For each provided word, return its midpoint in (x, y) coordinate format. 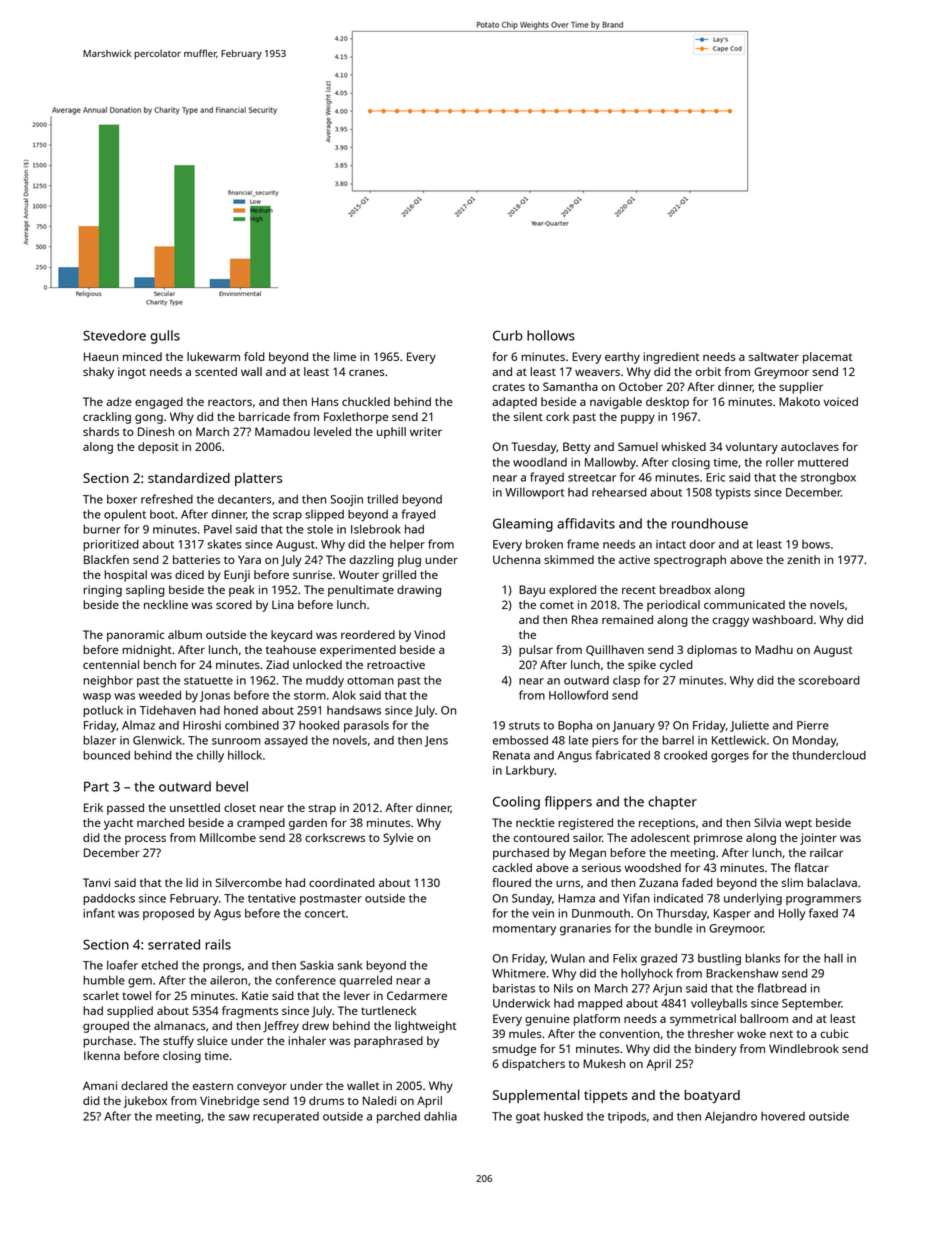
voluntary (752, 448)
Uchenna (516, 559)
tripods (627, 1117)
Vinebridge (229, 1102)
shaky (98, 373)
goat (528, 1118)
